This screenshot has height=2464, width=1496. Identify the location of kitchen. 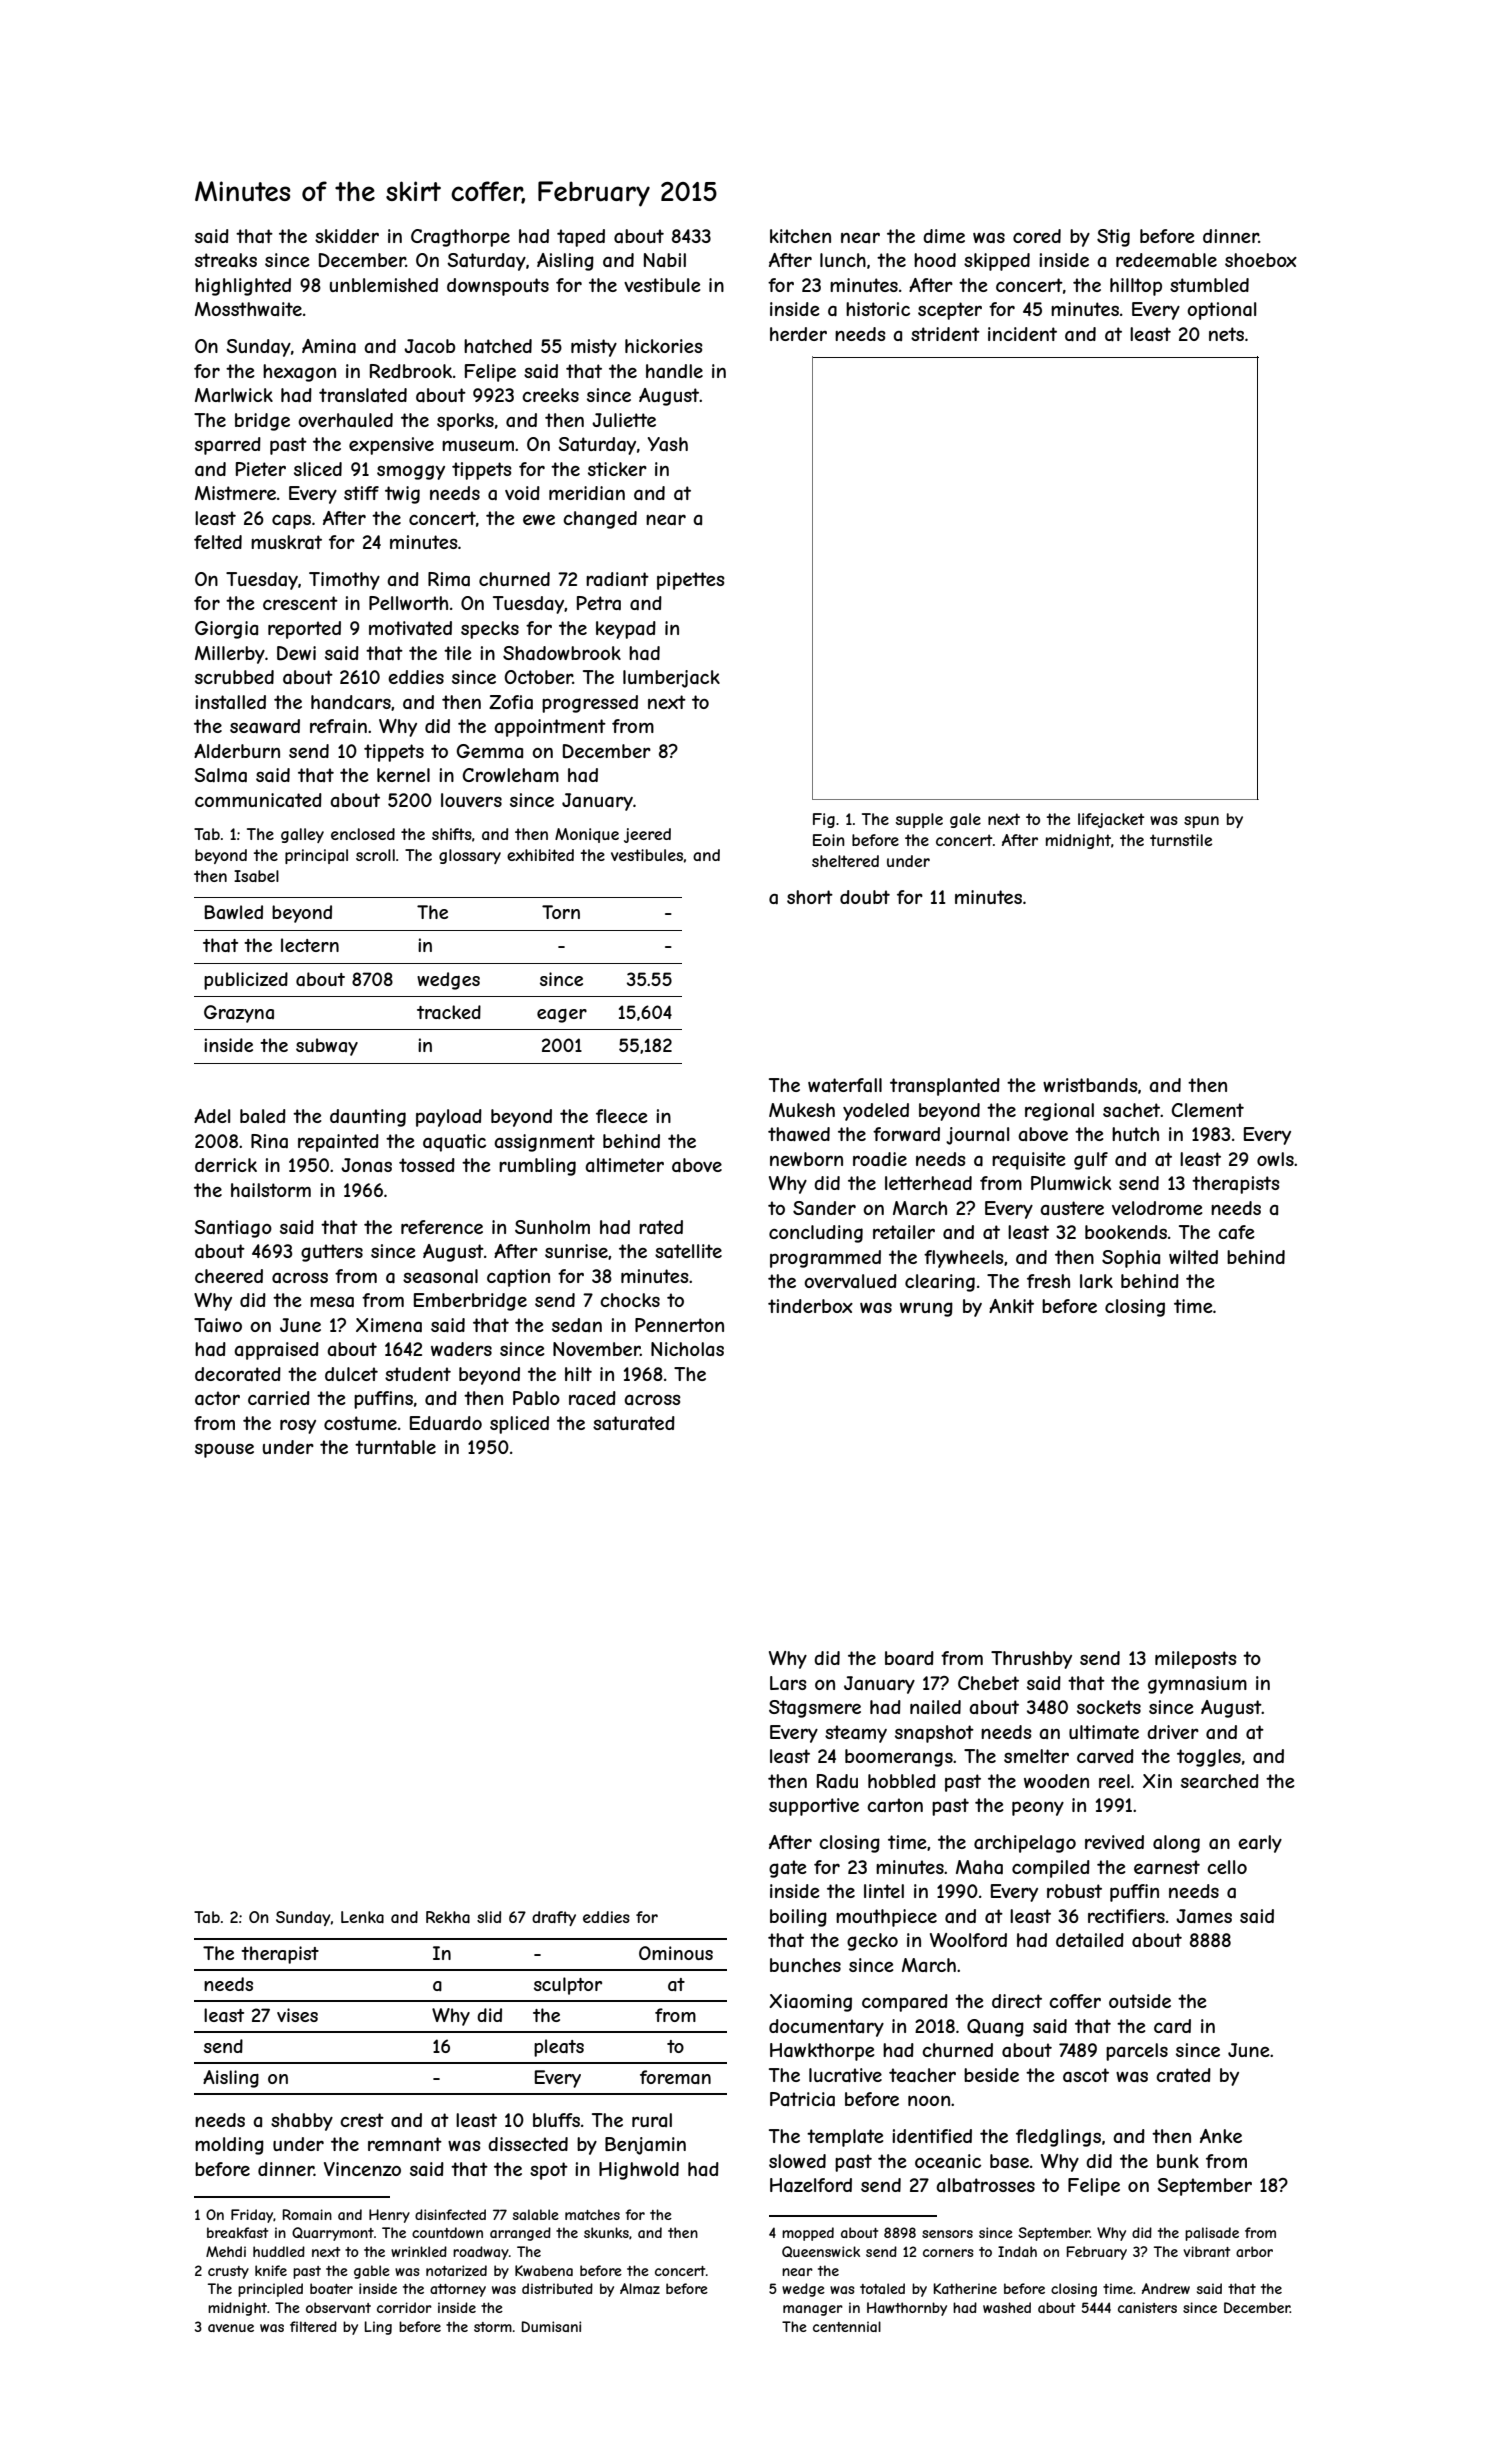
(800, 236).
